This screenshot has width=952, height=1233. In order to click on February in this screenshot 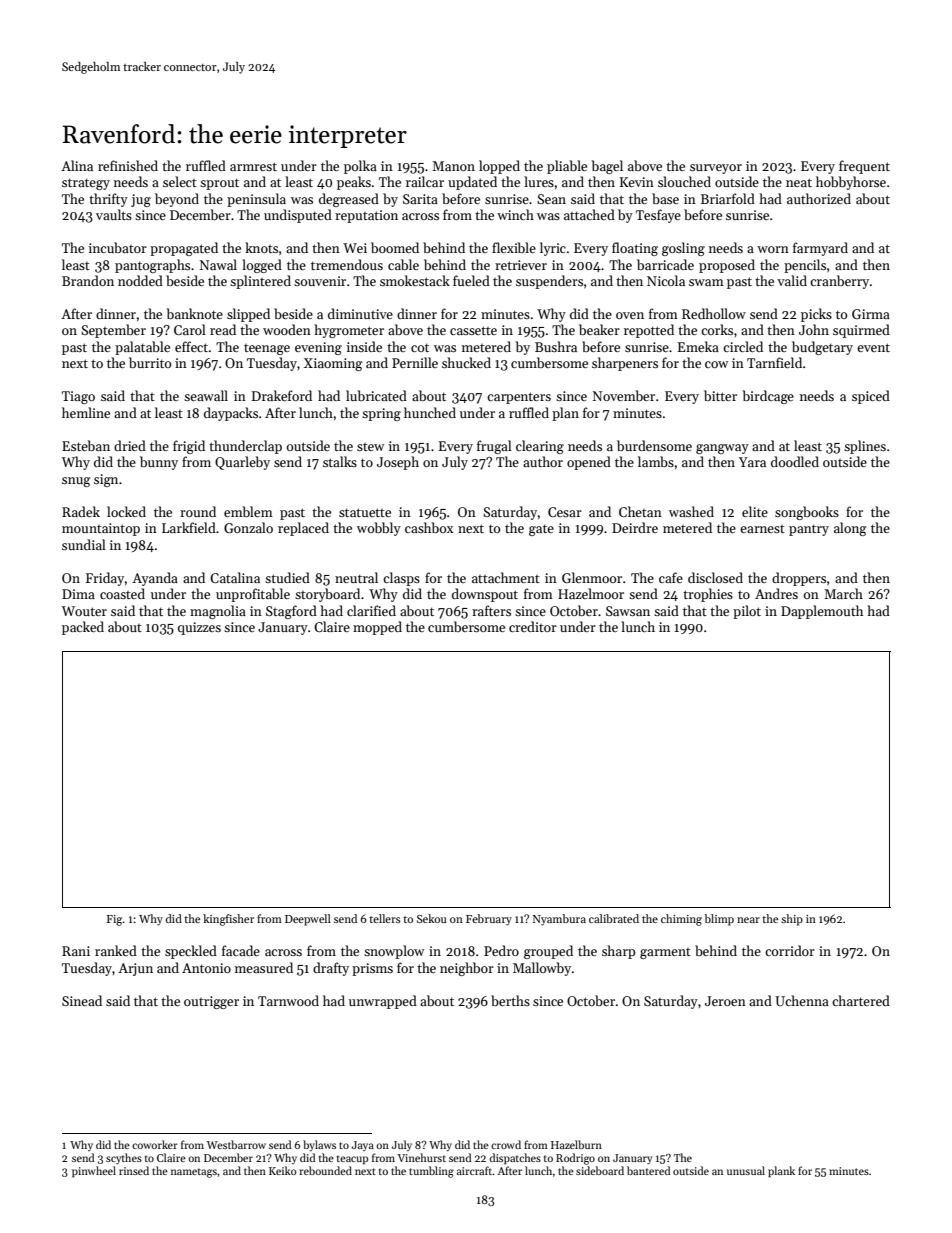, I will do `click(489, 920)`.
